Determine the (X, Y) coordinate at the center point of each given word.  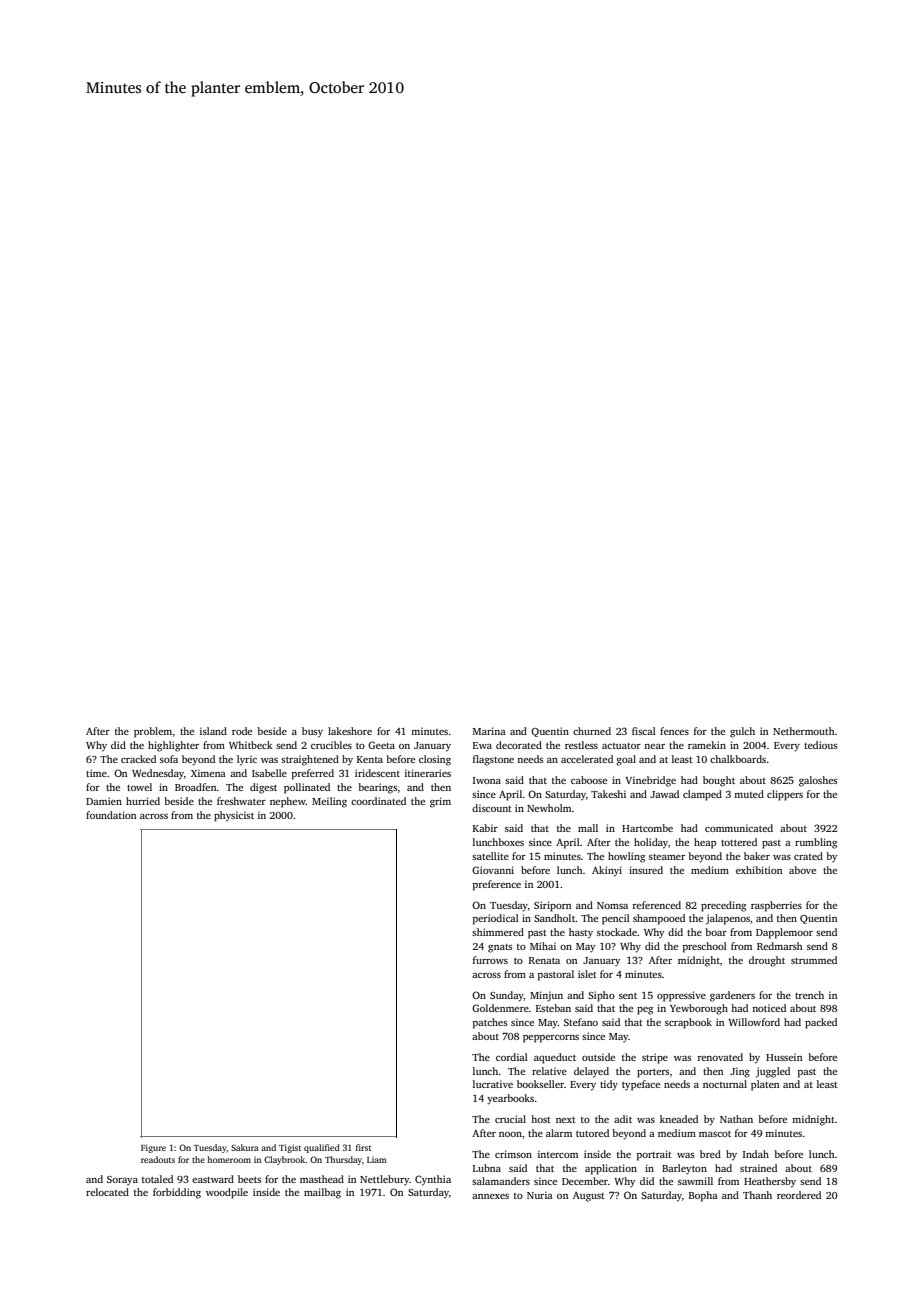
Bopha (703, 1196)
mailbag (322, 1193)
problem (153, 732)
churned (592, 731)
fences (674, 731)
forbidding (177, 1193)
